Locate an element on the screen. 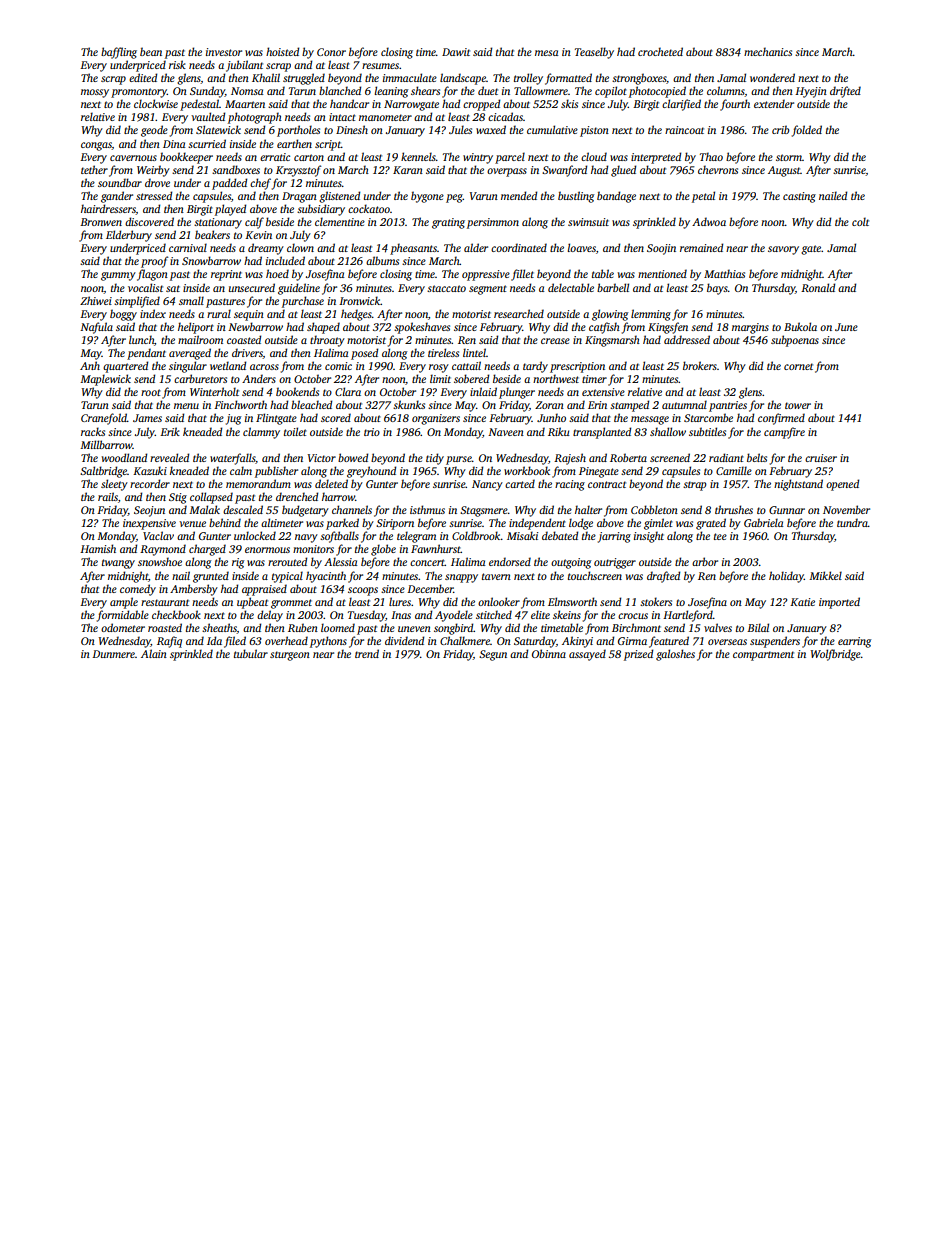 The image size is (952, 1233). Zhiwei is located at coordinates (96, 300).
